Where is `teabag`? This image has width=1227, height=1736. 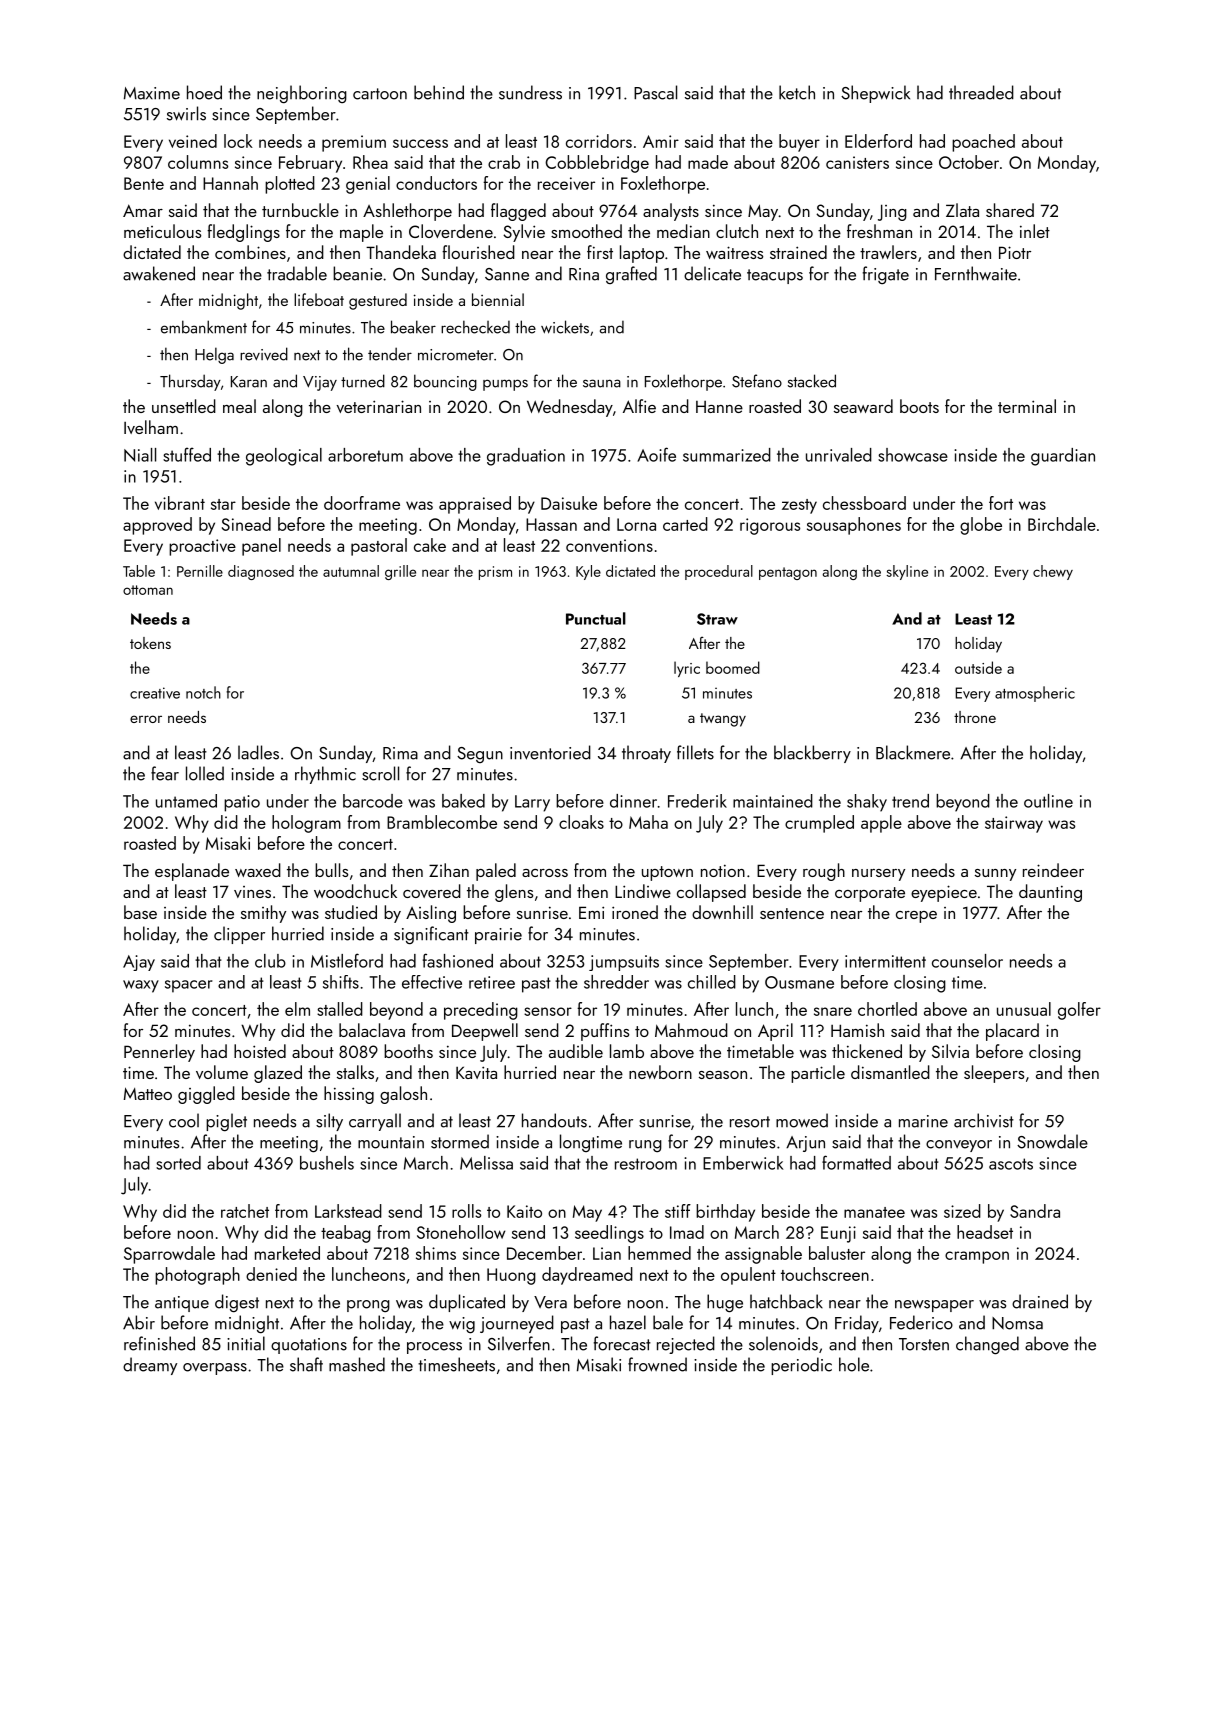 teabag is located at coordinates (346, 1234).
